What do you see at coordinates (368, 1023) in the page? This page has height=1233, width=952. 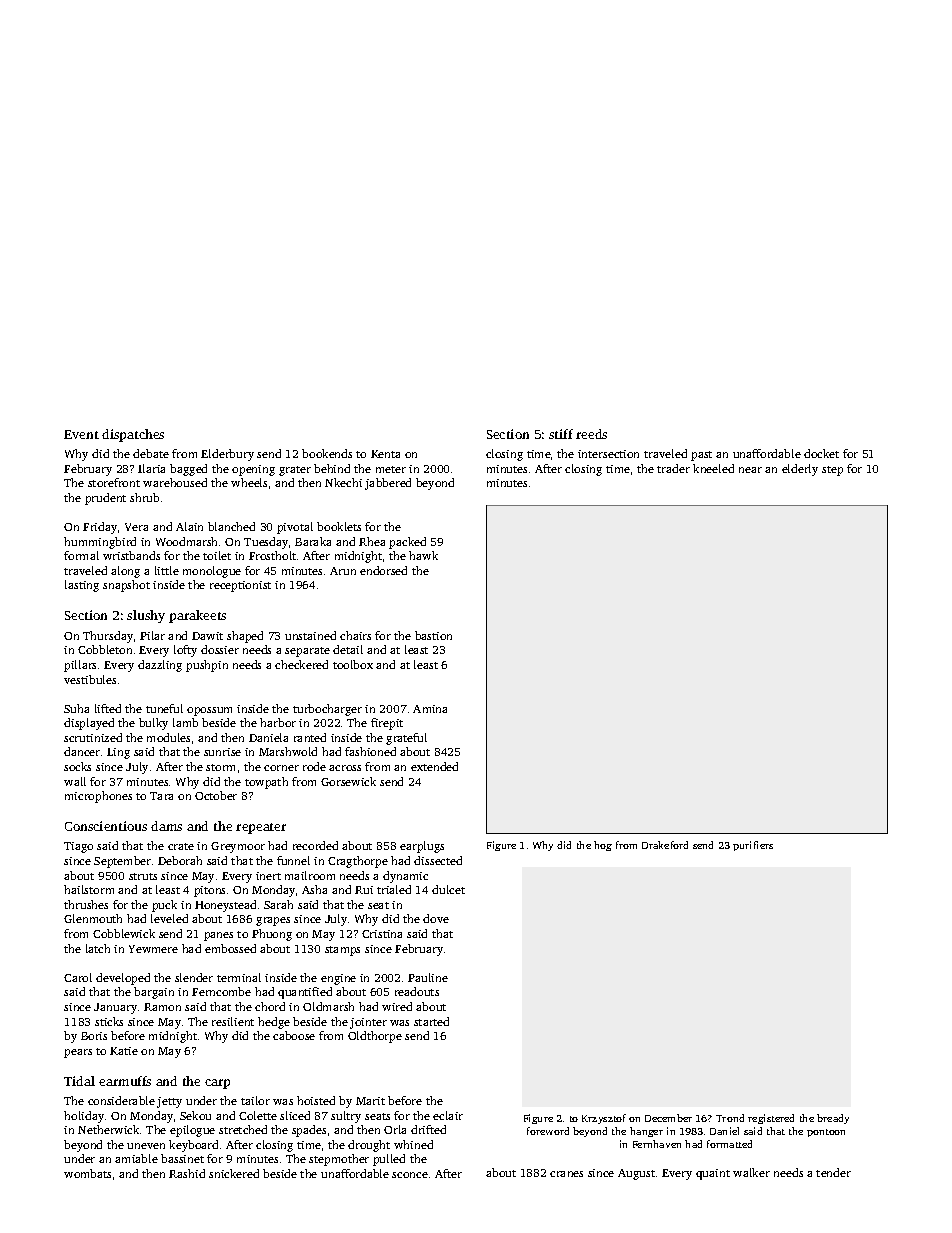 I see `jointer` at bounding box center [368, 1023].
